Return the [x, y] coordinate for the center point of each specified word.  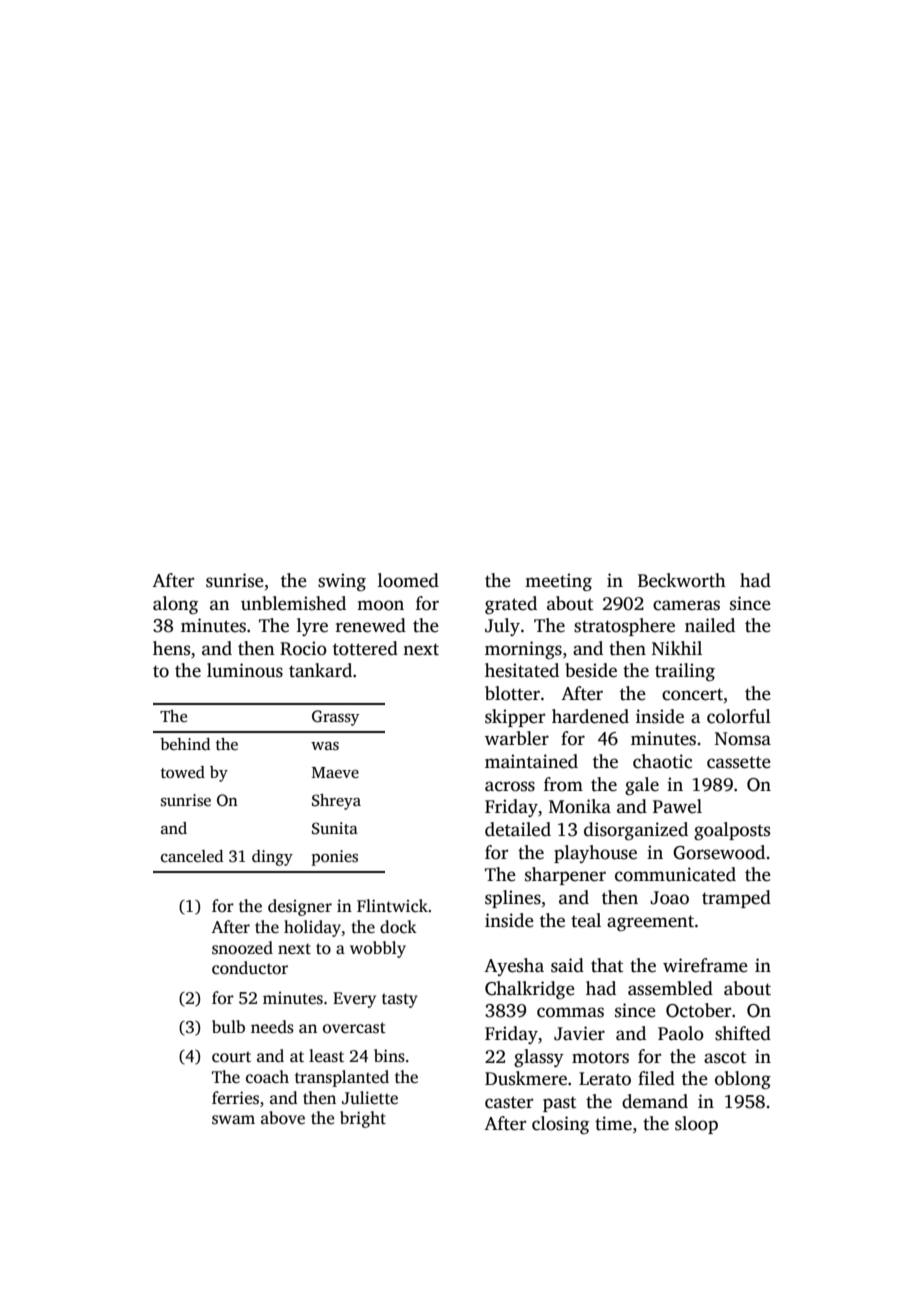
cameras [686, 605]
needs [272, 1027]
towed [183, 772]
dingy [272, 858]
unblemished [293, 603]
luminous [245, 670]
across [510, 786]
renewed [371, 625]
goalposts [732, 831]
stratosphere [624, 627]
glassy [539, 1058]
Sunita [335, 828]
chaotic [662, 761]
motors [600, 1058]
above [283, 1118]
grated [511, 605]
